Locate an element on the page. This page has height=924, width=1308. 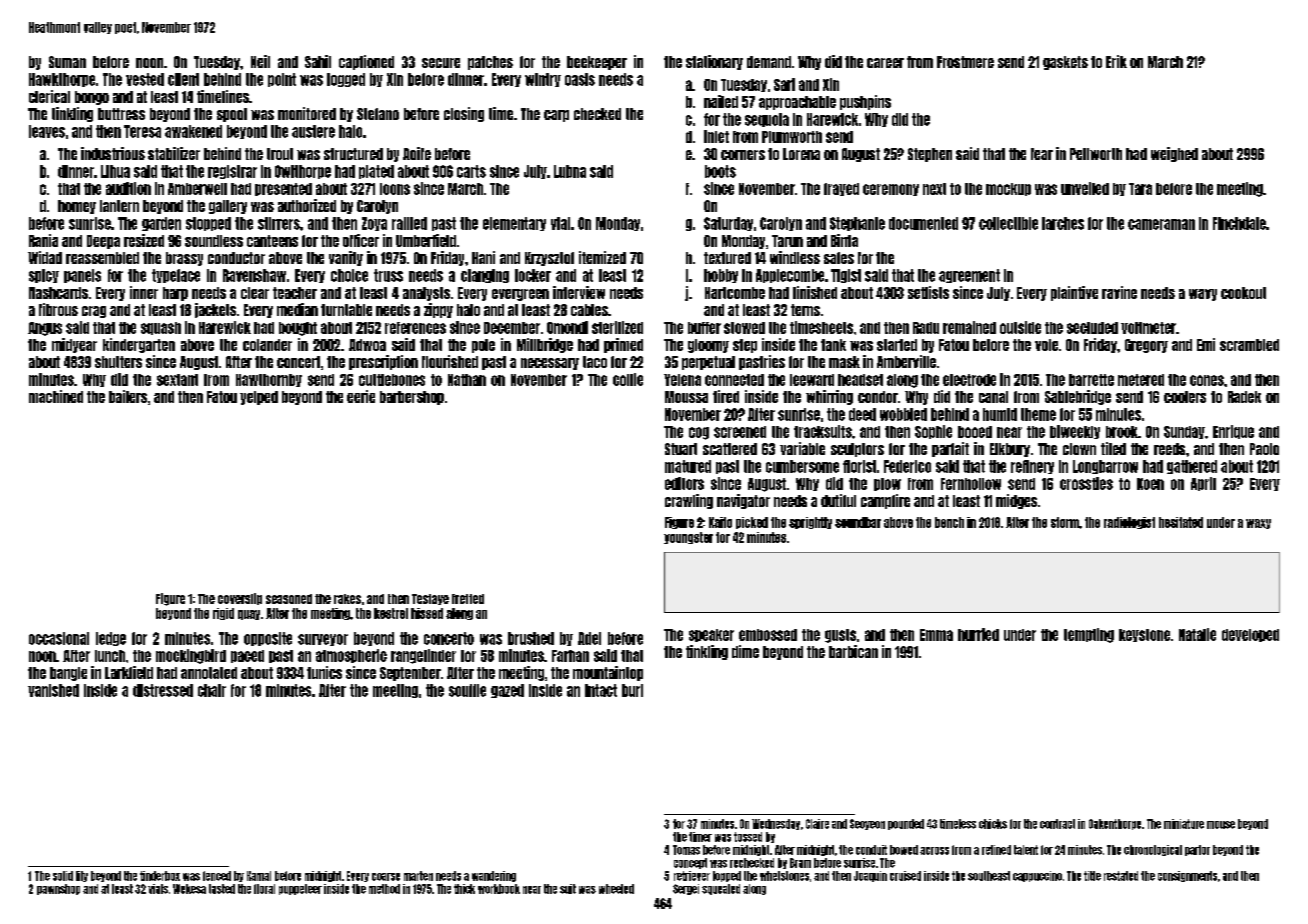
Suman is located at coordinates (67, 62).
